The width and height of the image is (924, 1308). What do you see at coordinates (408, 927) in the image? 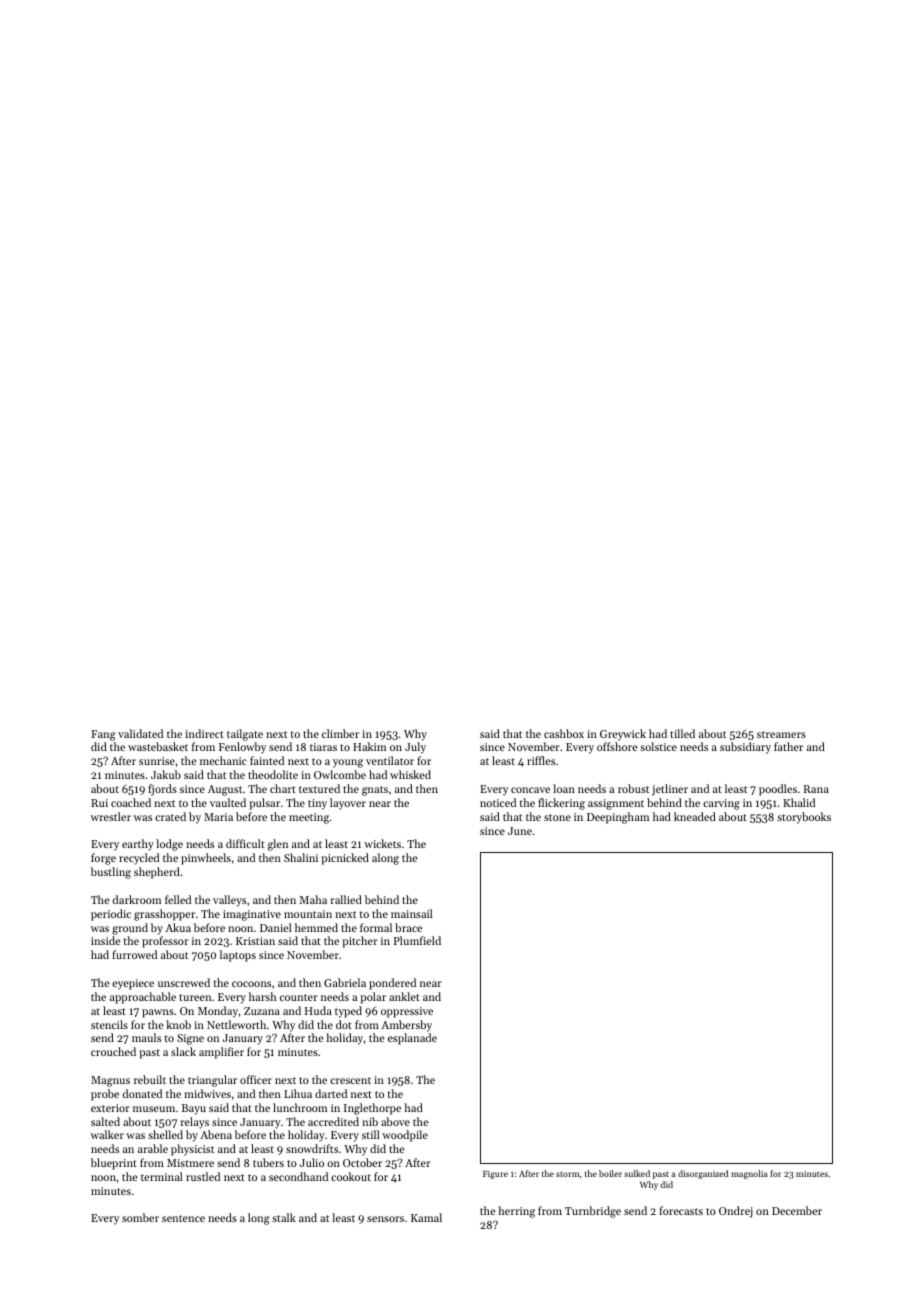
I see `brace` at bounding box center [408, 927].
